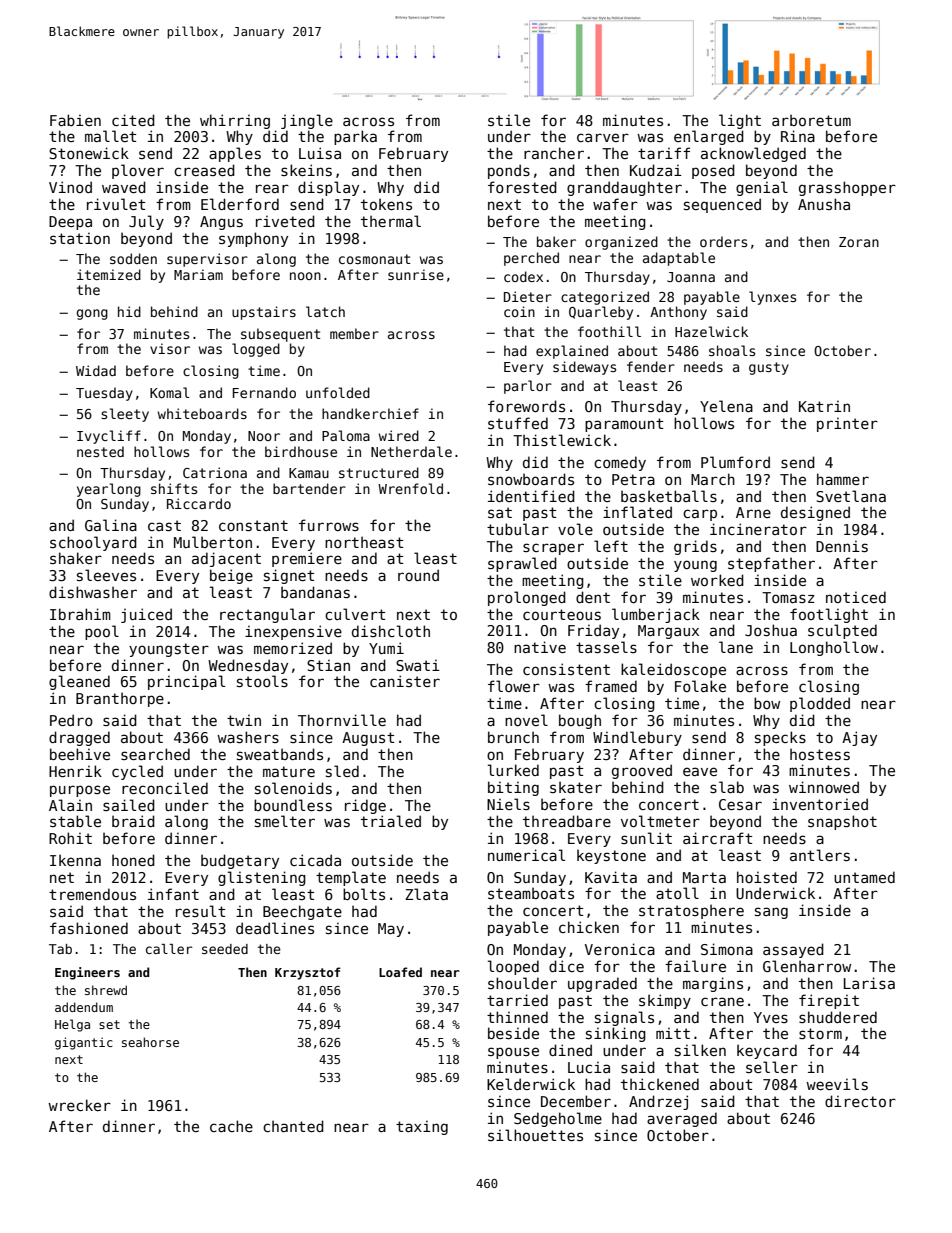 Image resolution: width=952 pixels, height=1233 pixels. I want to click on taxing, so click(422, 1127).
